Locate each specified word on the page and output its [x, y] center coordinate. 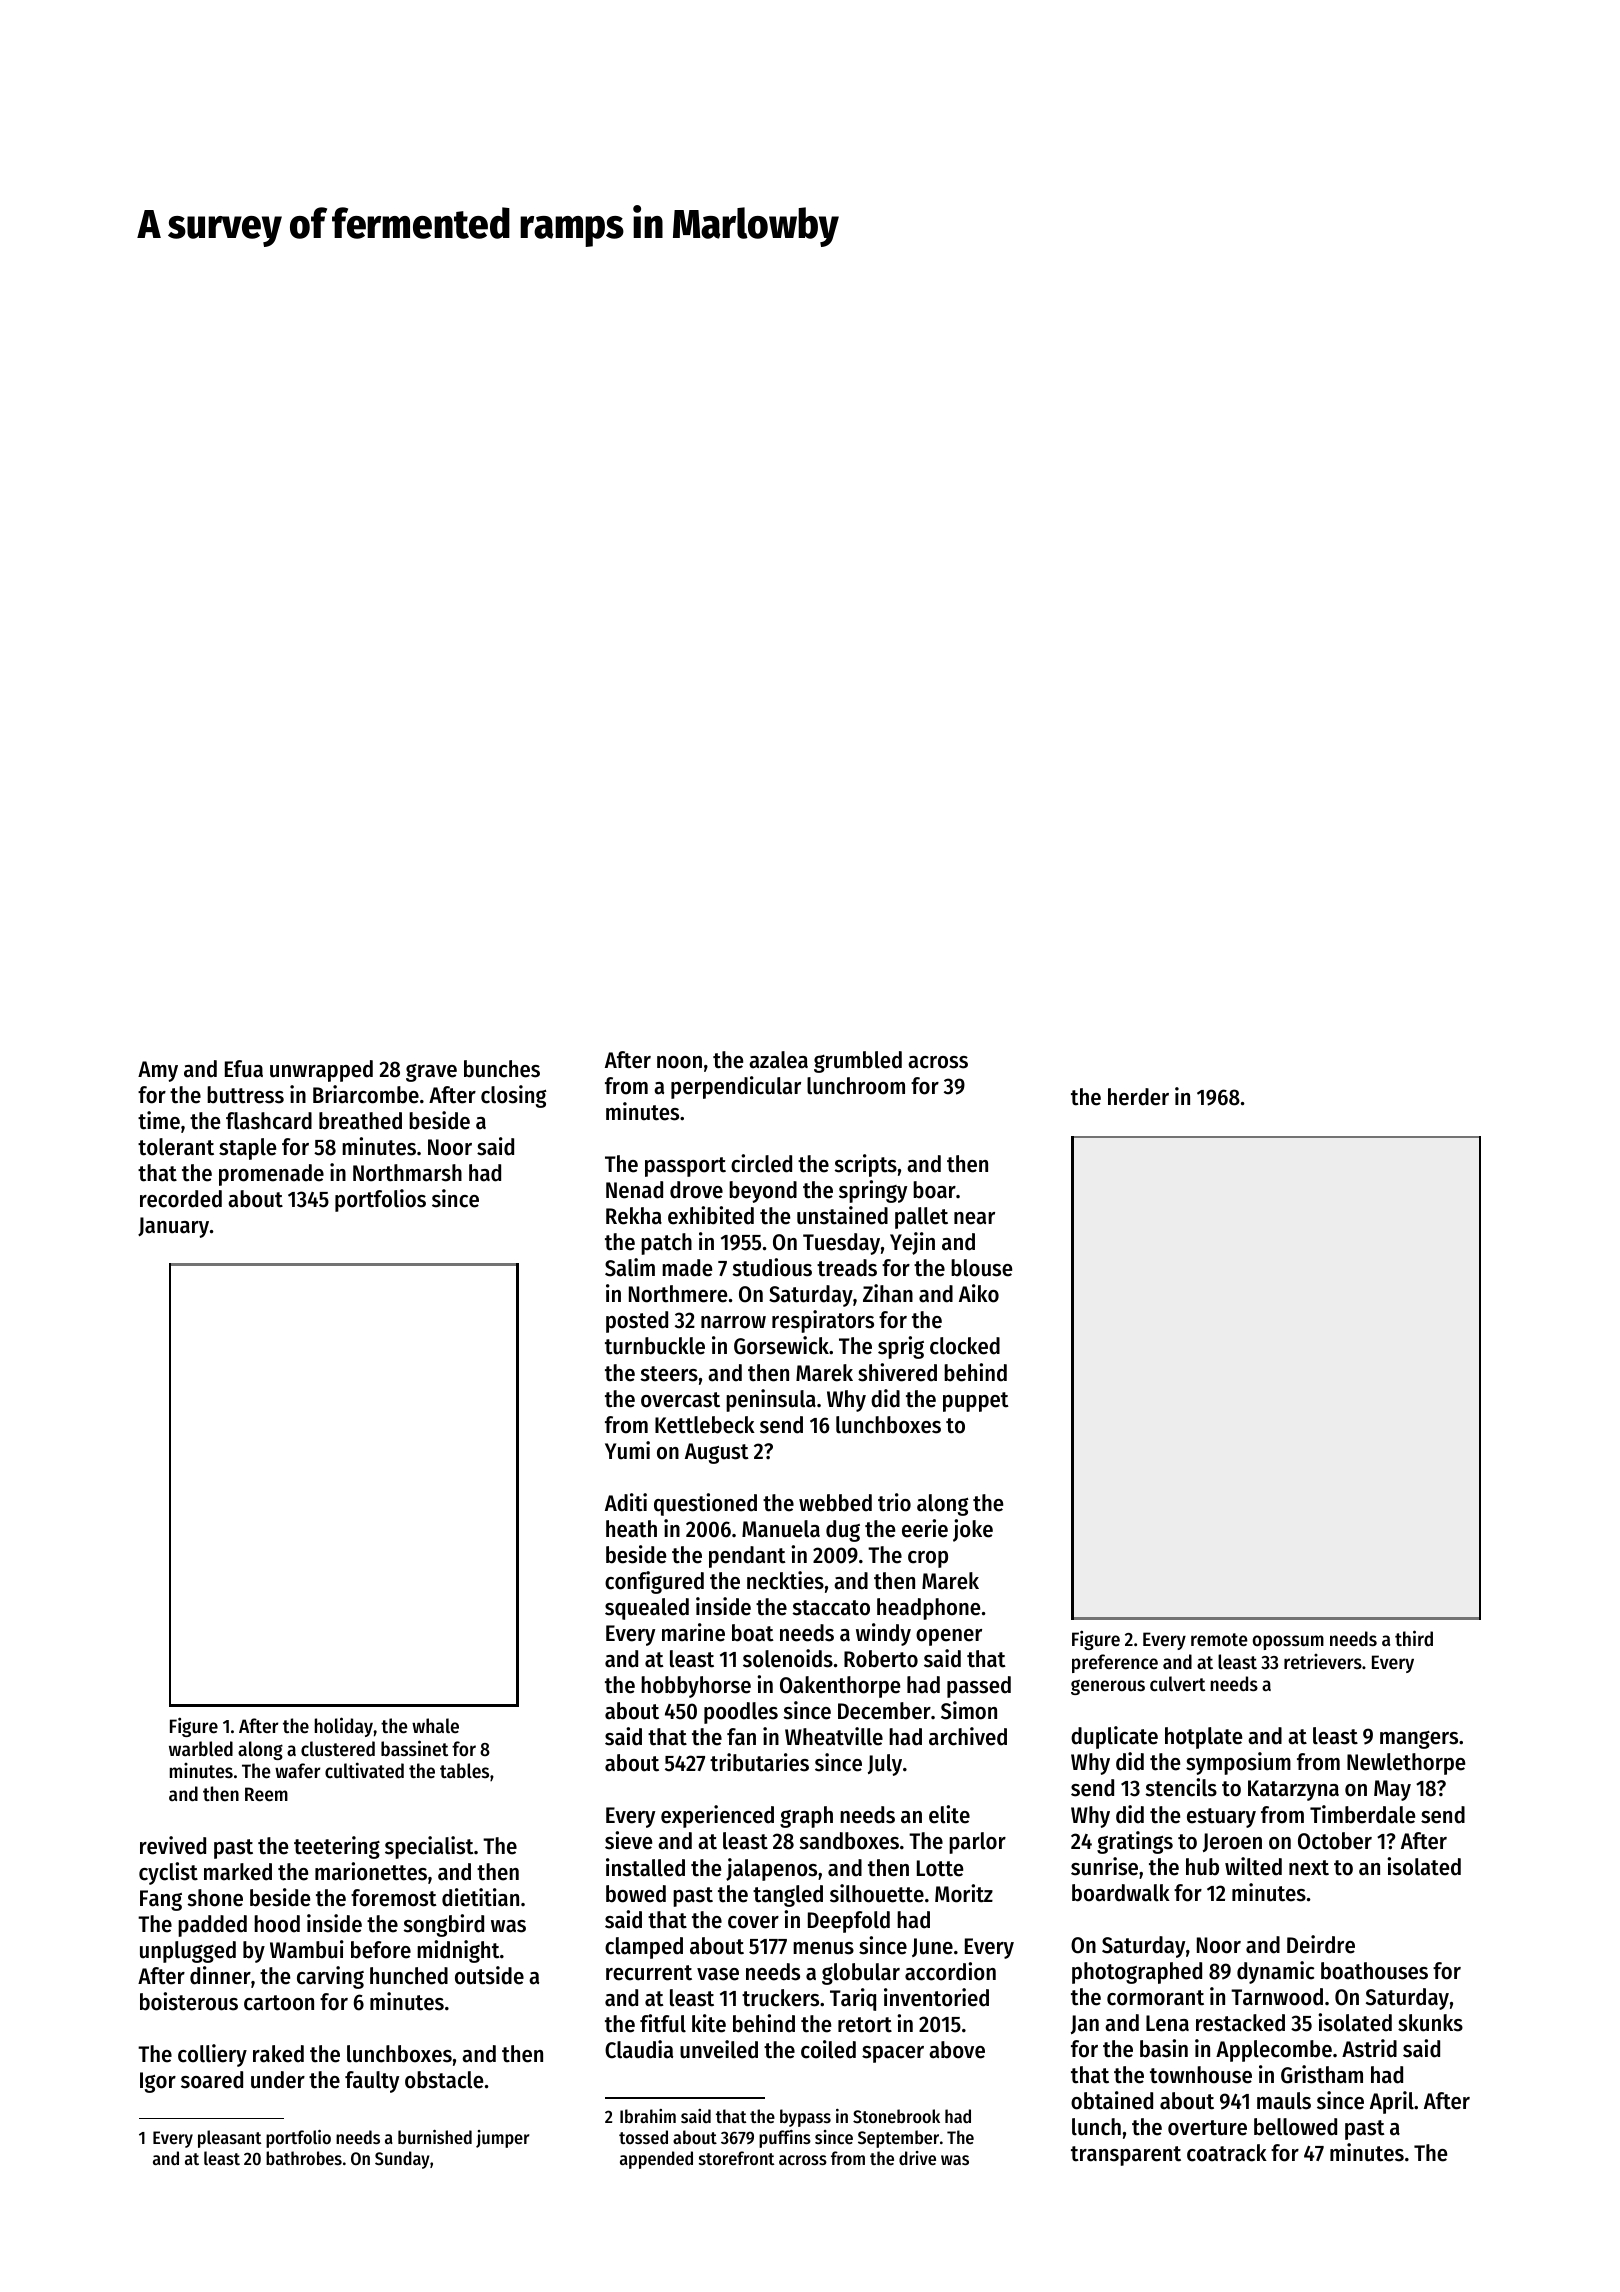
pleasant [230, 2139]
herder [1138, 1097]
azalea [778, 1060]
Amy [158, 1071]
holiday [344, 1727]
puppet [976, 1402]
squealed [647, 1609]
